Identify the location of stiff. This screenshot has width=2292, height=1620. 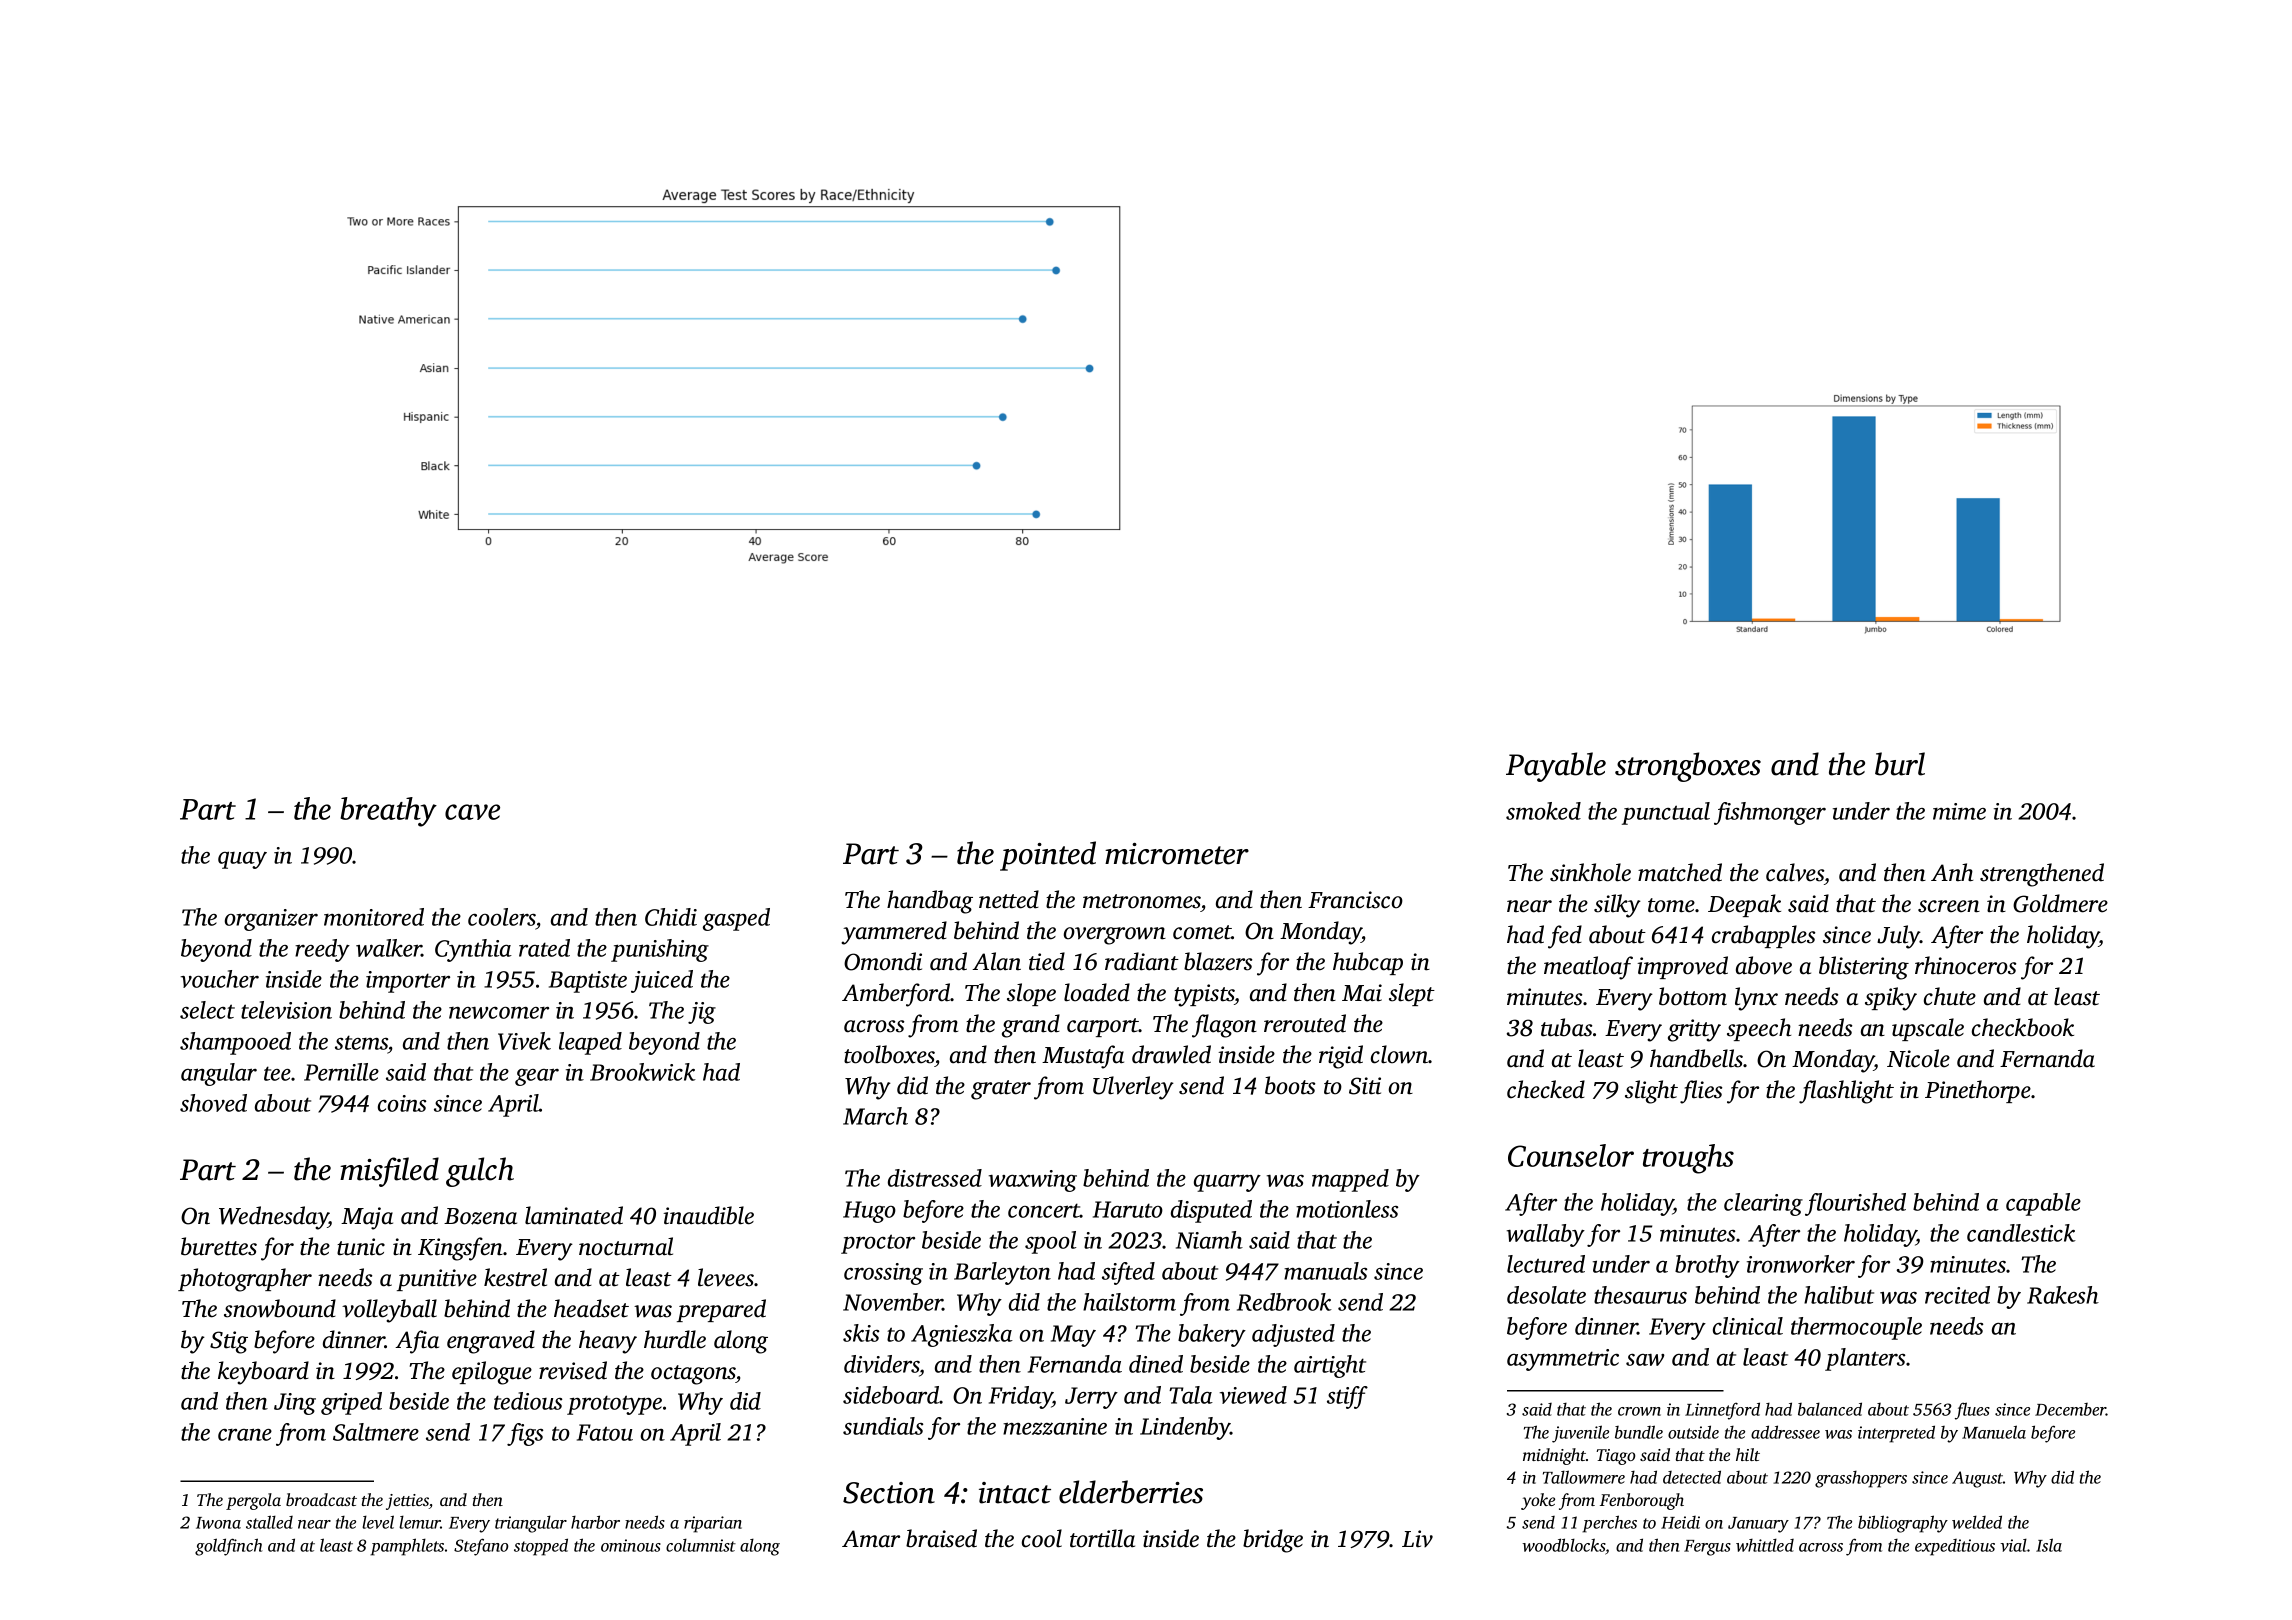
(1347, 1397).
